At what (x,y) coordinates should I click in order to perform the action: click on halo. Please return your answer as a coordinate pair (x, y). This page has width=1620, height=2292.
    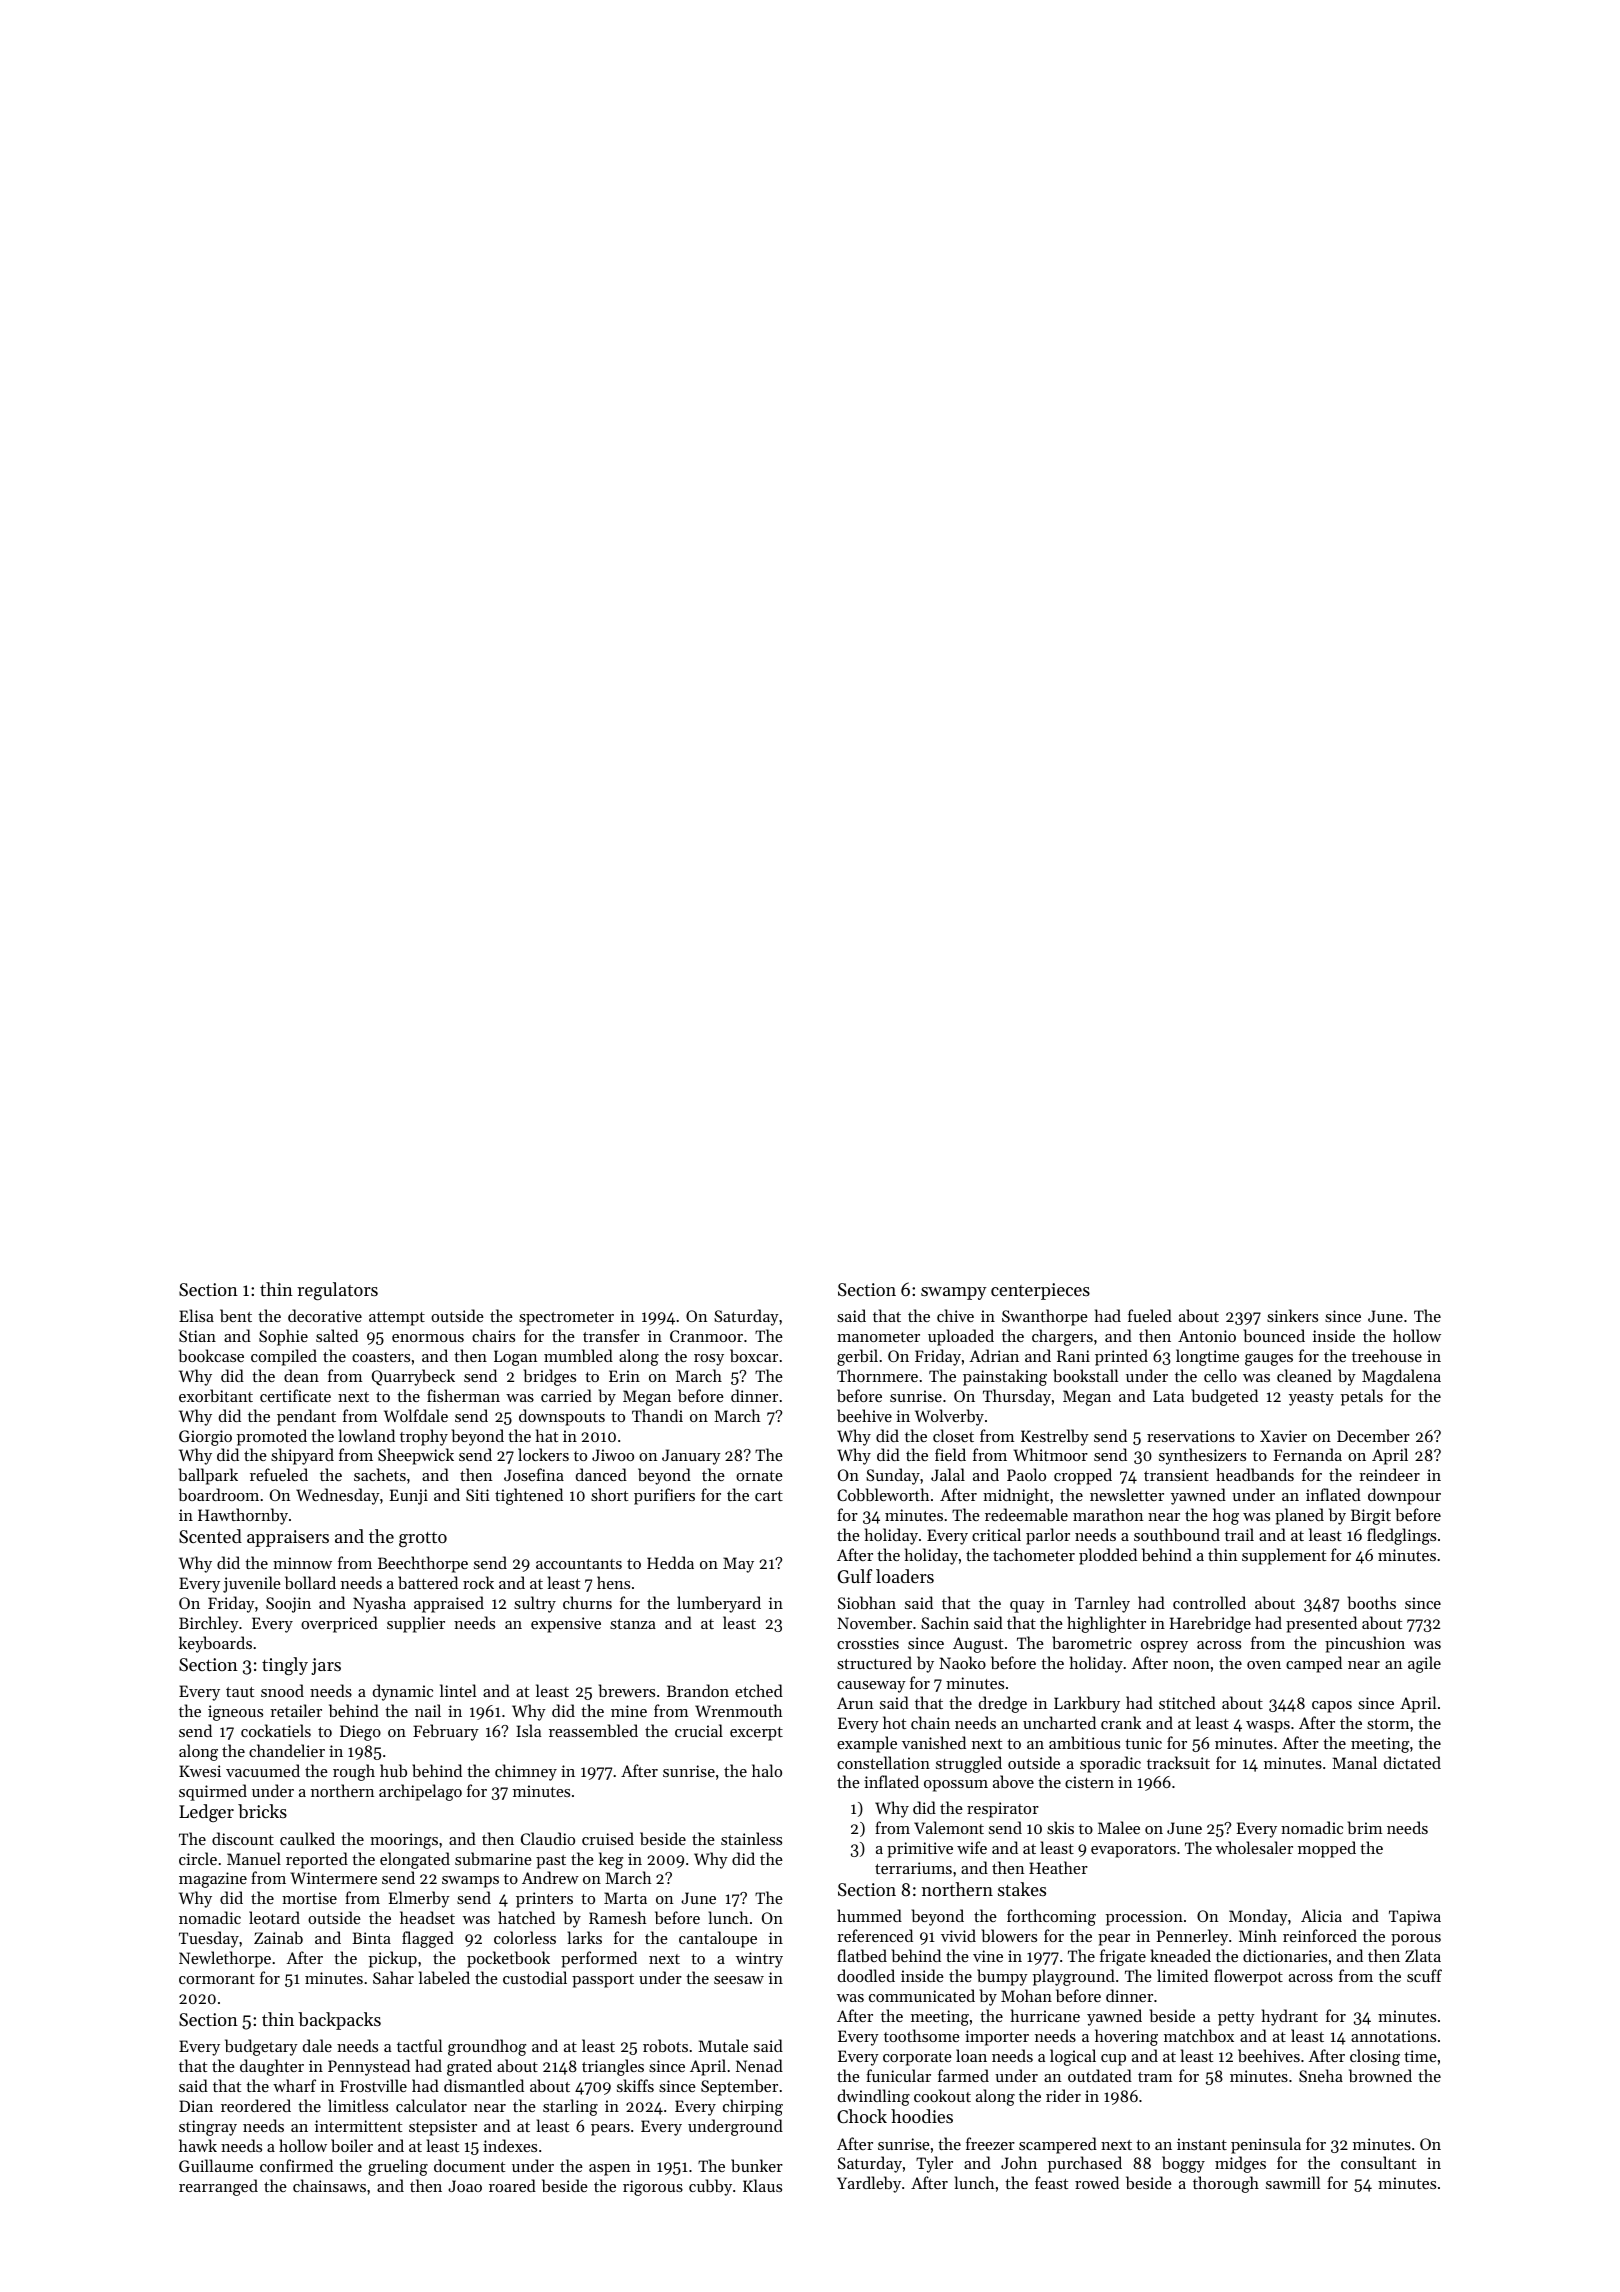
    Looking at the image, I should click on (767, 1770).
